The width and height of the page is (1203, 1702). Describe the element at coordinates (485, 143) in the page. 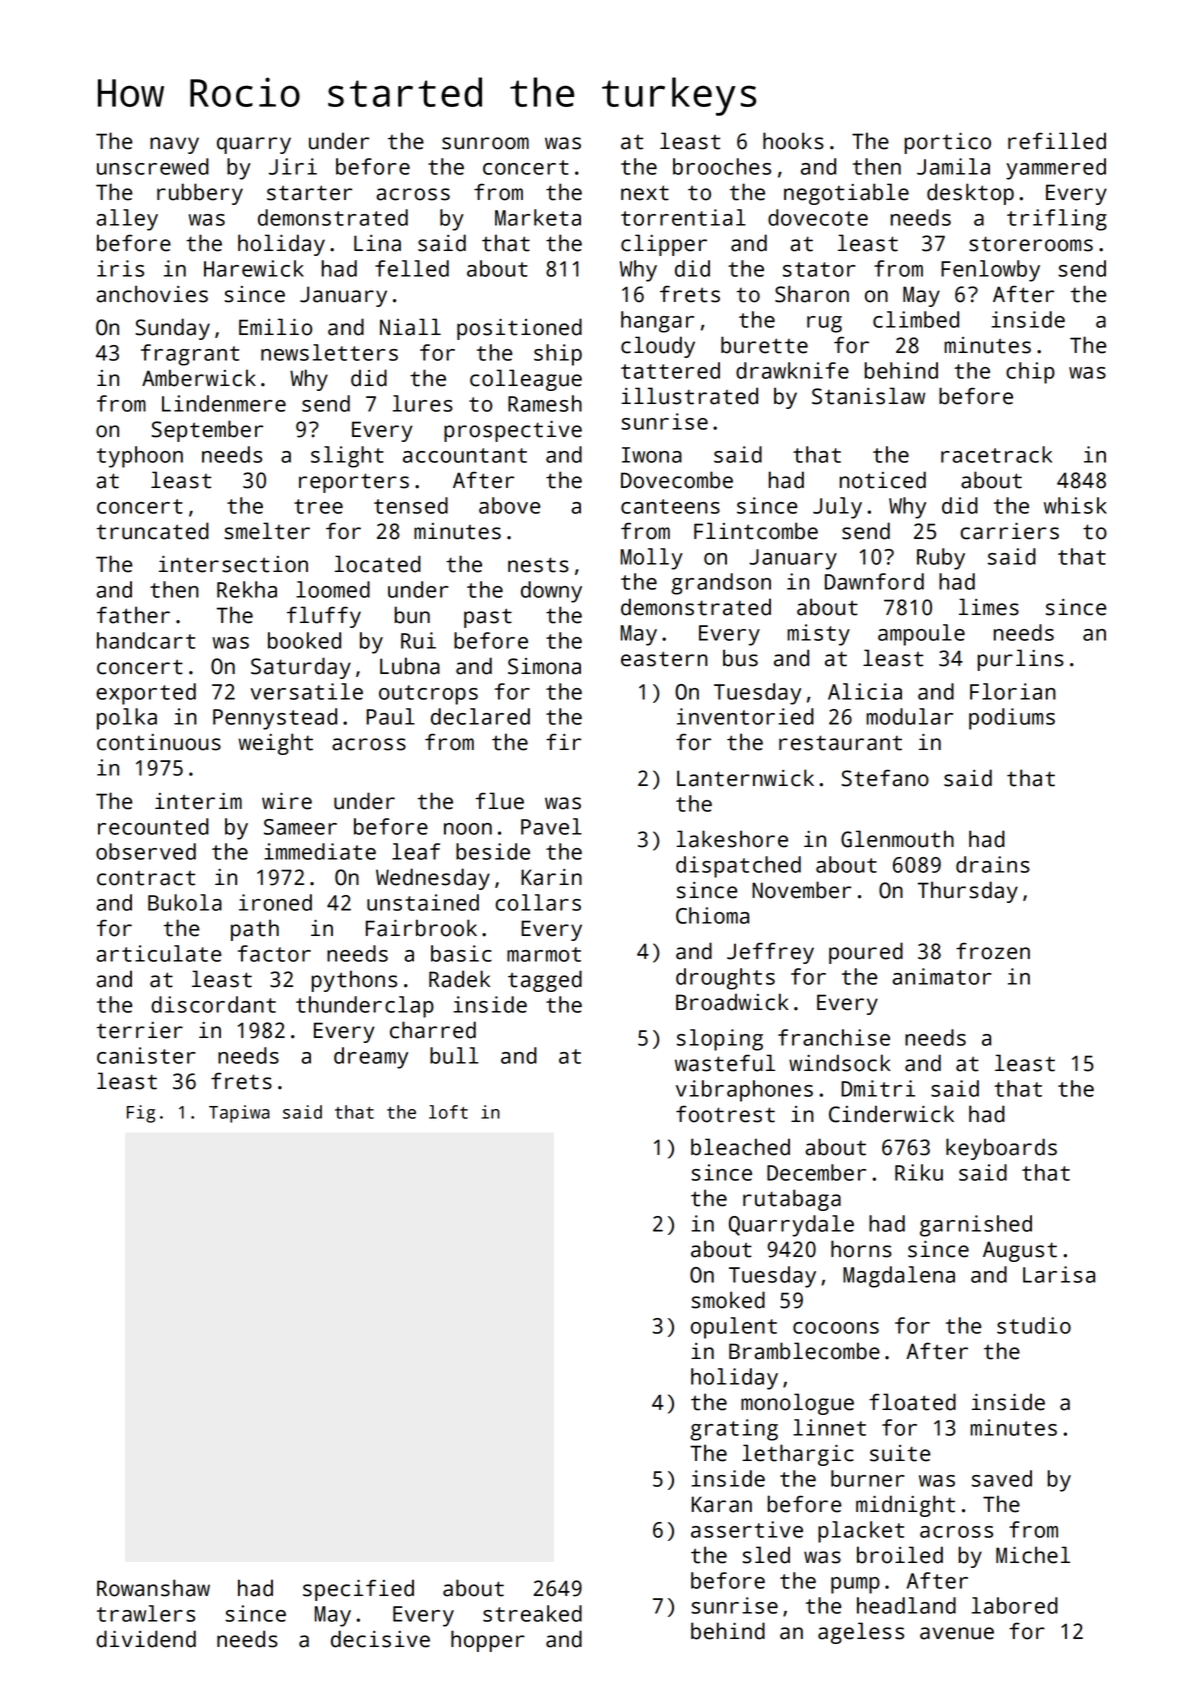

I see `sunroom` at that location.
